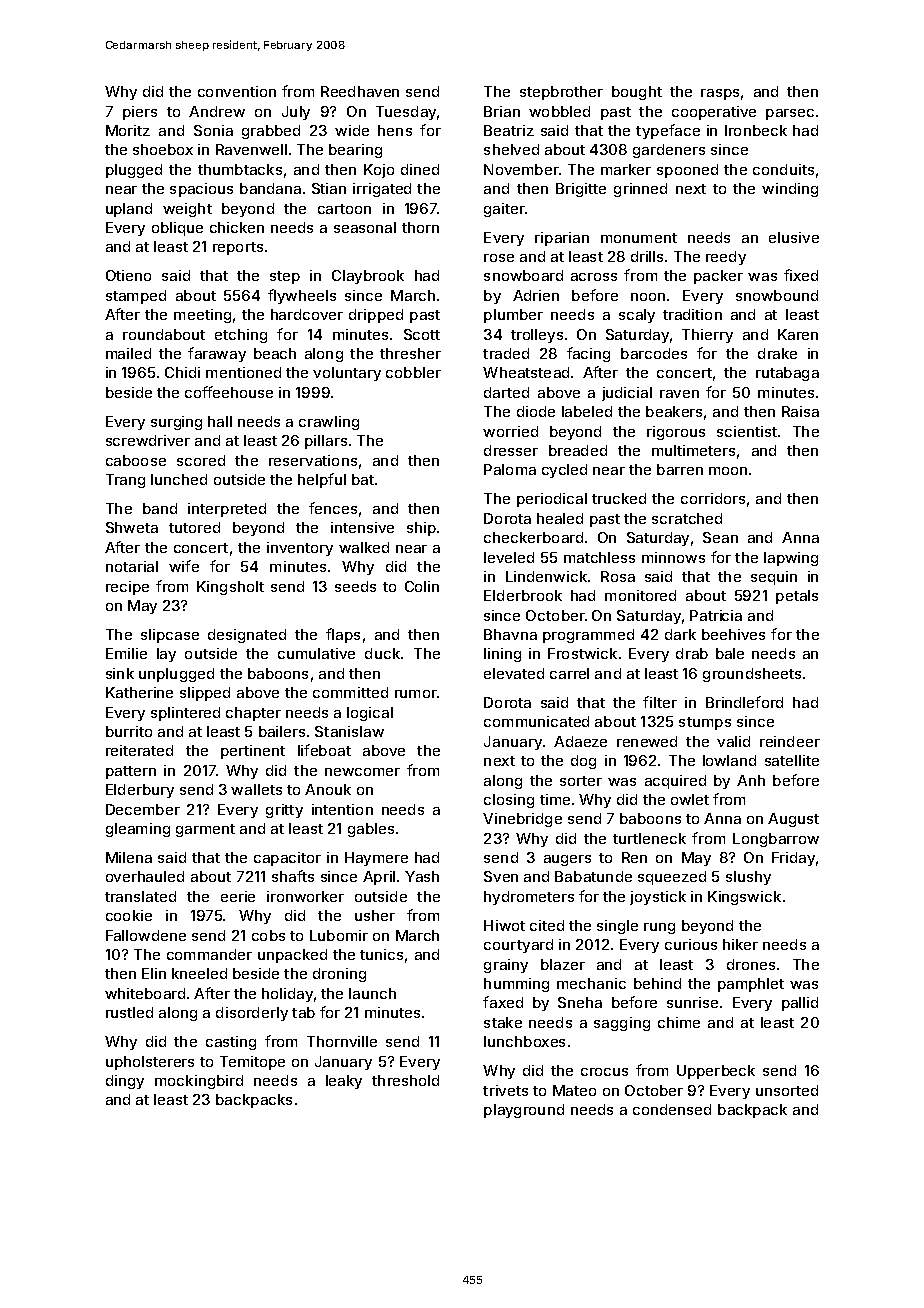 This screenshot has height=1308, width=924. What do you see at coordinates (199, 1082) in the screenshot?
I see `mockingbird` at bounding box center [199, 1082].
